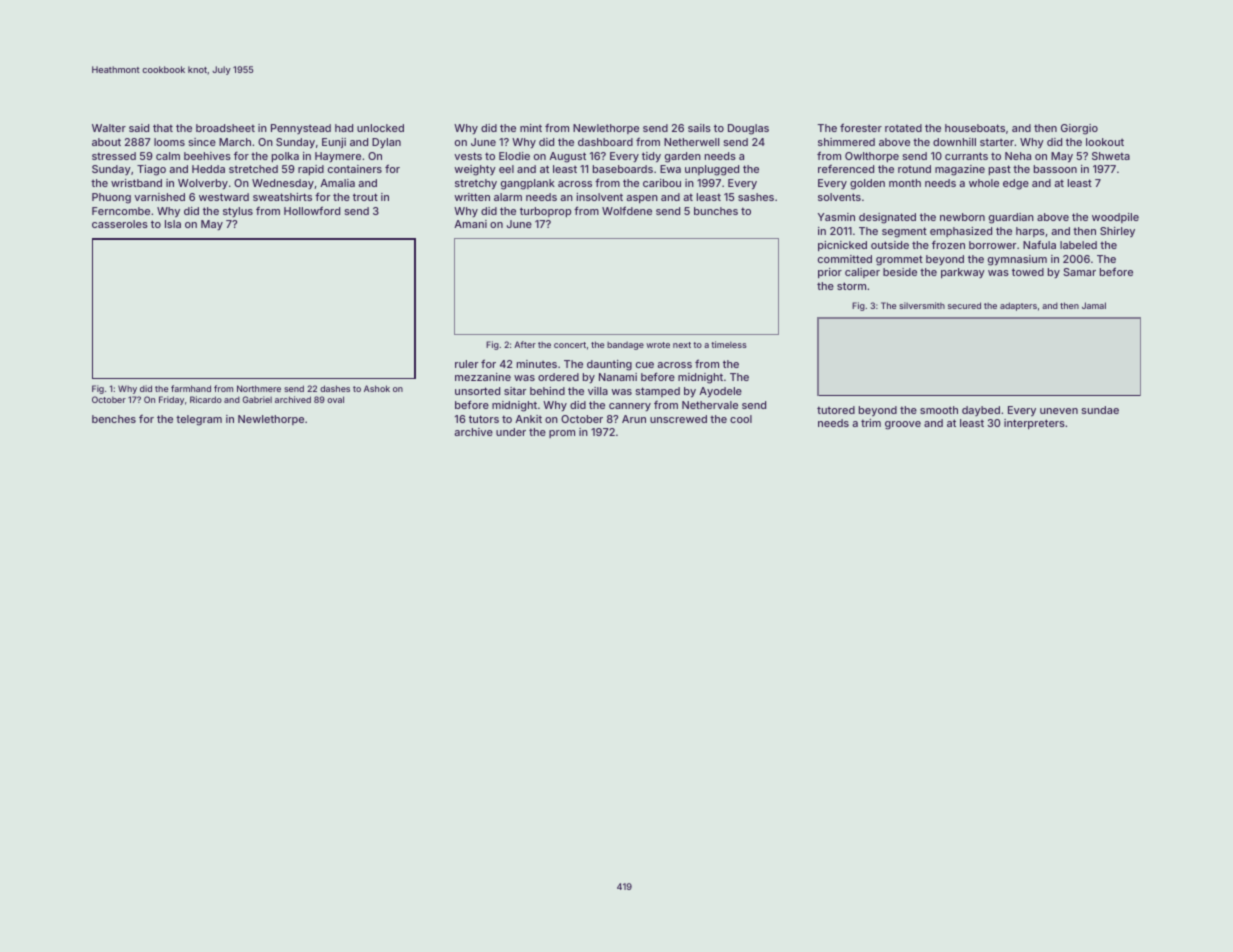 Image resolution: width=1233 pixels, height=952 pixels. Describe the element at coordinates (964, 305) in the document. I see `secured` at that location.
